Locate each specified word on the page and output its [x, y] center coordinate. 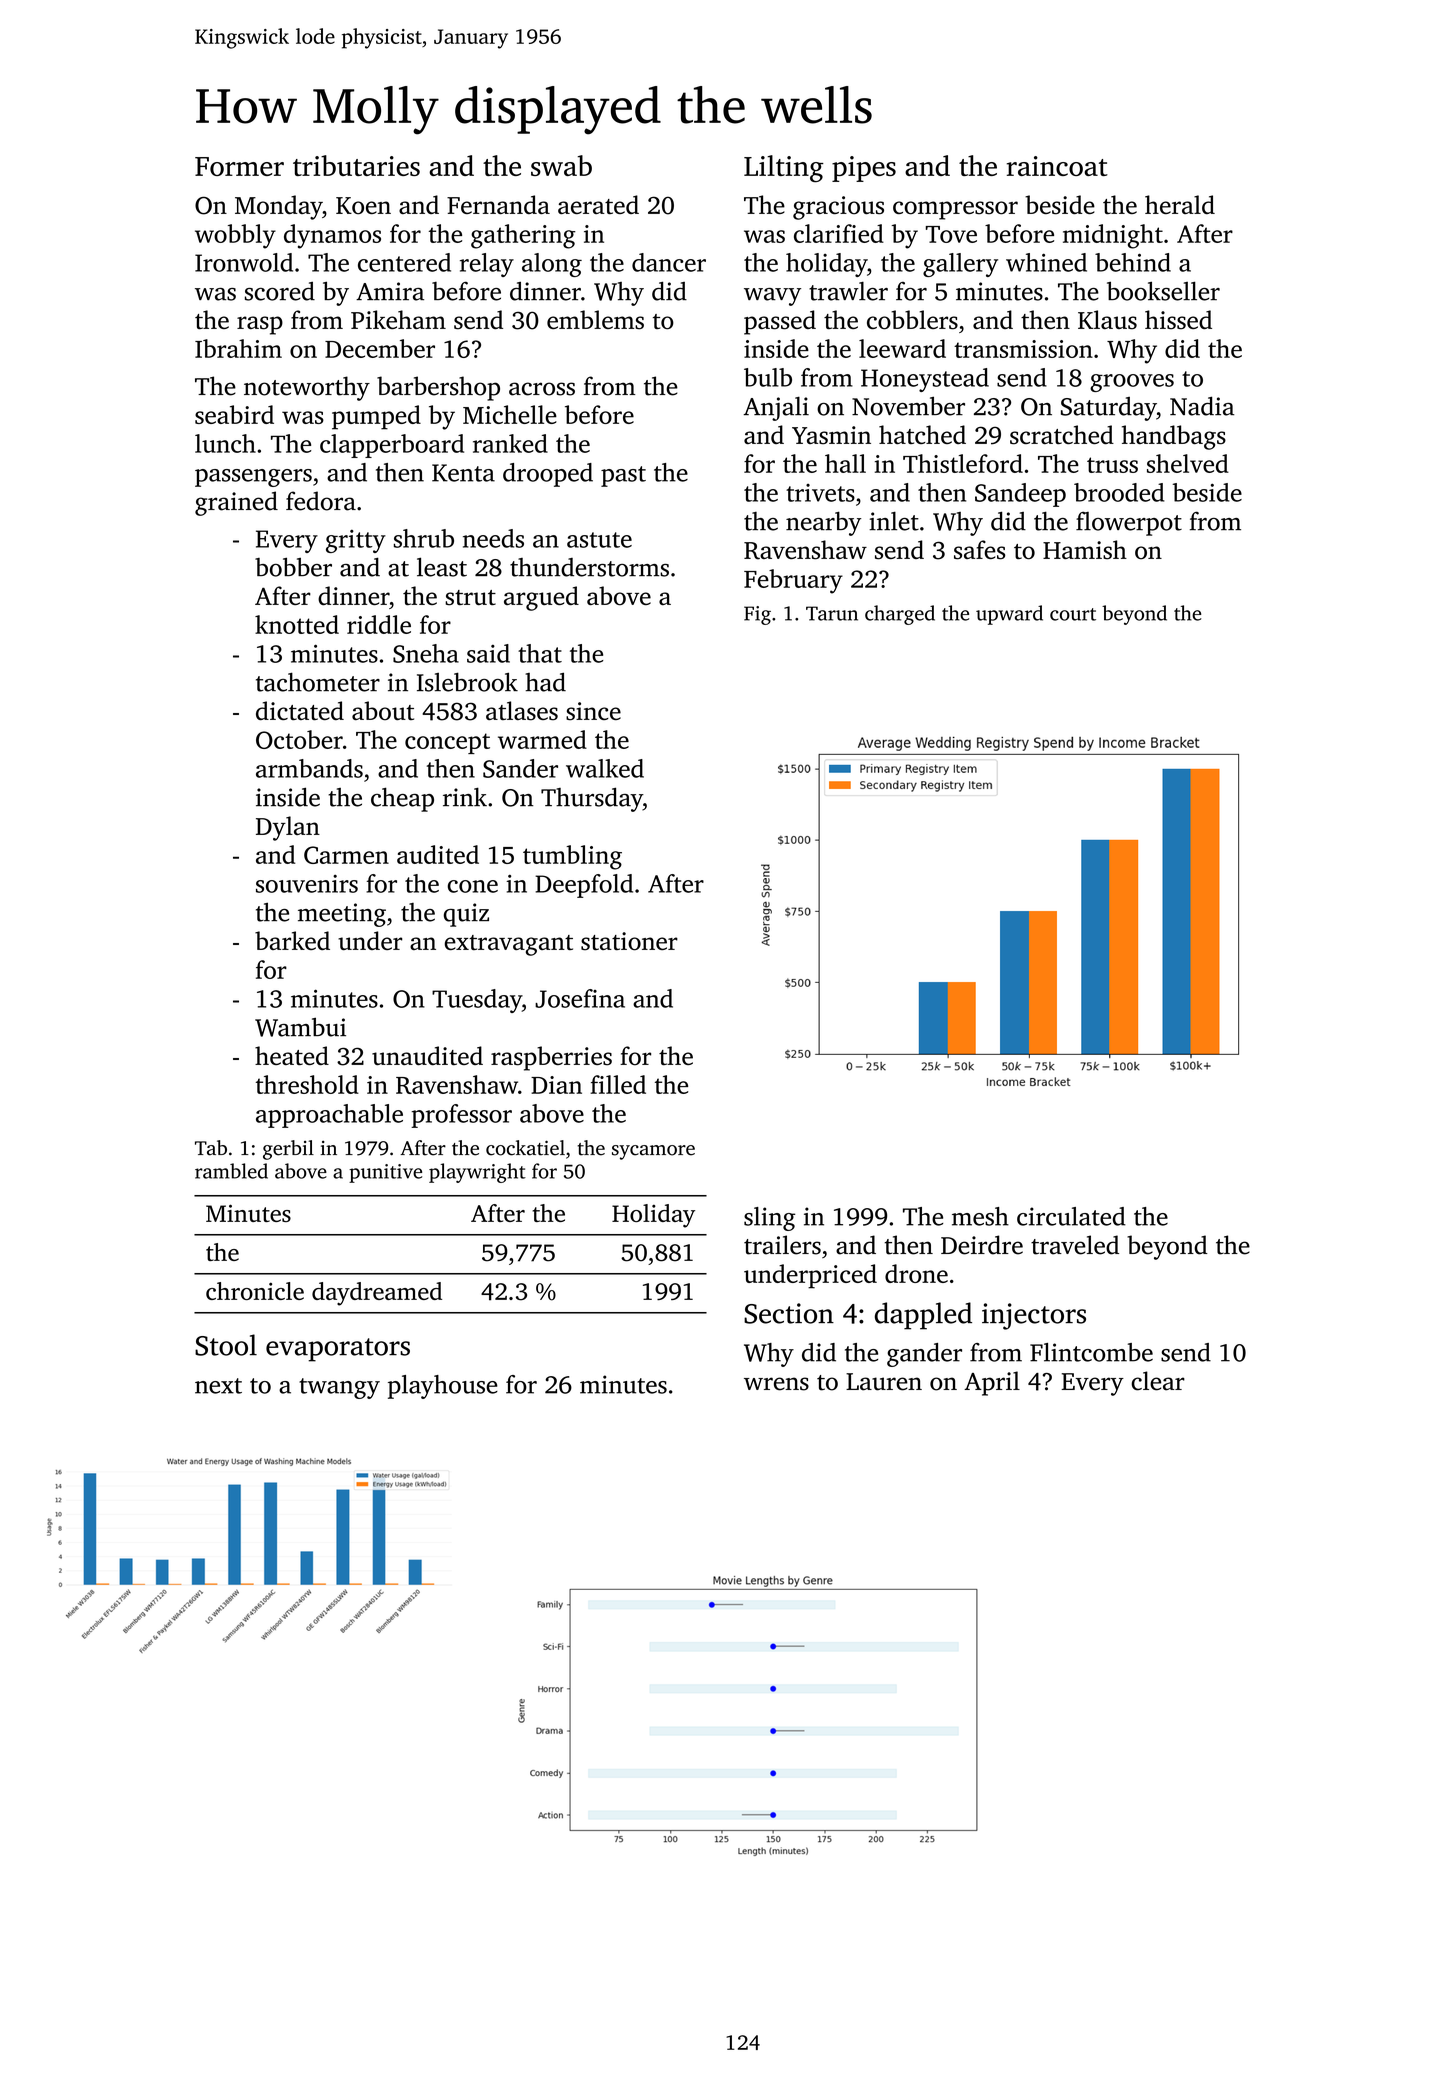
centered [404, 262]
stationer [629, 941]
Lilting [784, 169]
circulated [1071, 1216]
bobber [293, 567]
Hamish [1085, 550]
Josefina [580, 998]
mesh [980, 1216]
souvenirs [307, 884]
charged [900, 615]
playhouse [443, 1387]
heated [292, 1055]
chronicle [255, 1291]
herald [1180, 204]
